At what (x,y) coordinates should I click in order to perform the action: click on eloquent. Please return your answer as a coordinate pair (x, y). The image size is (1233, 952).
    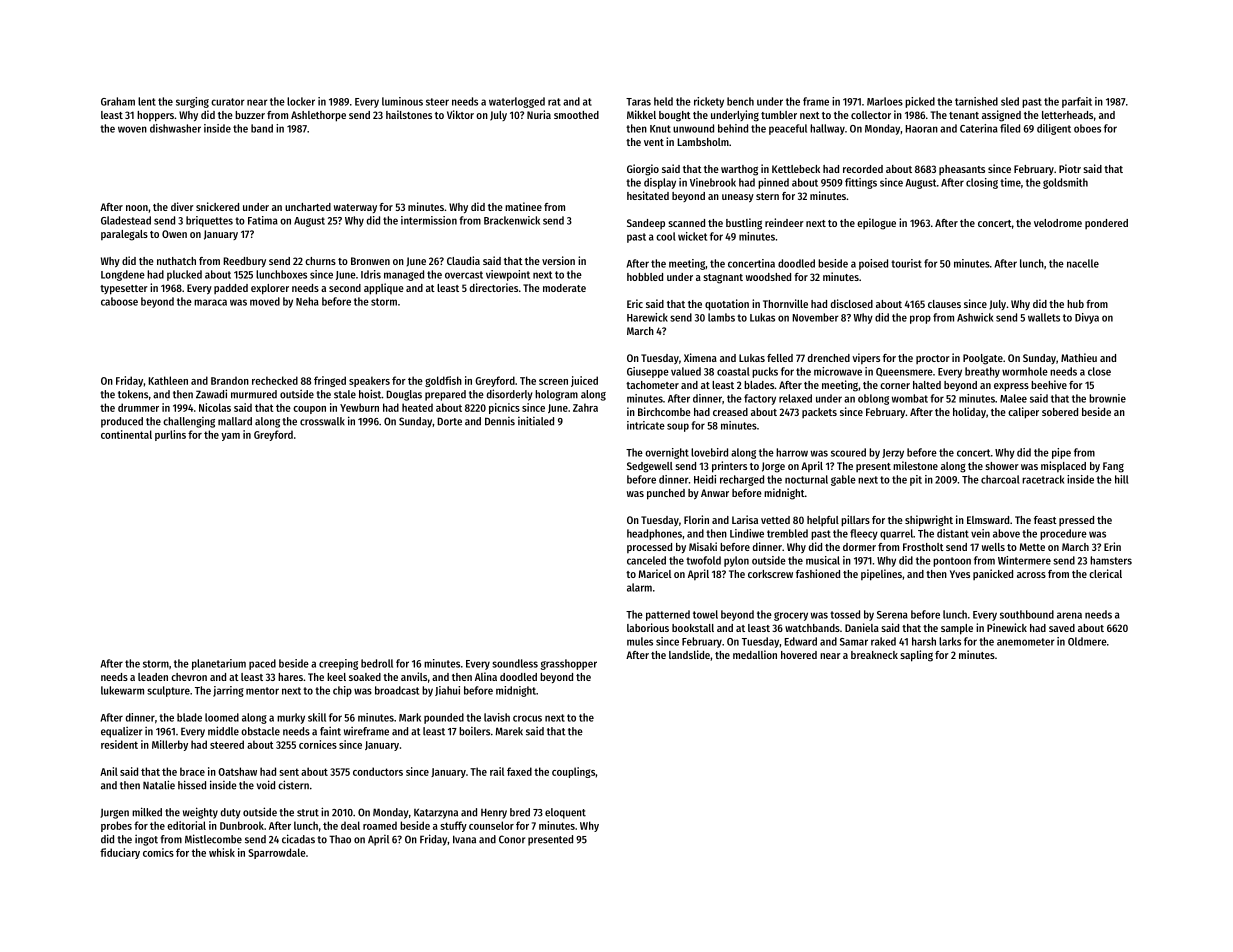
    Looking at the image, I should click on (565, 813).
